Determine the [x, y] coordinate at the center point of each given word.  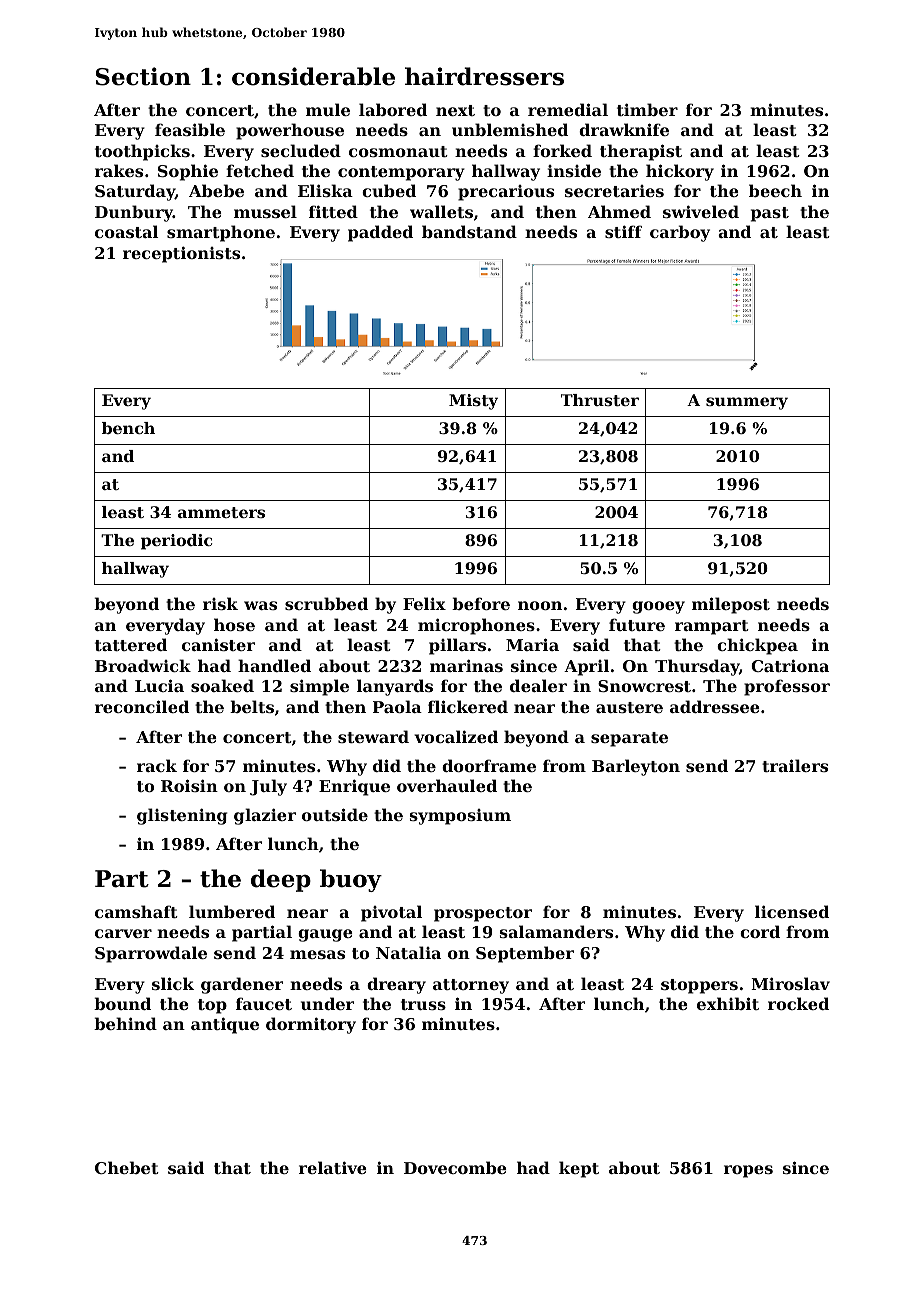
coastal [127, 231]
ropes [748, 1171]
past [770, 214]
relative [333, 1167]
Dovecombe [455, 1167]
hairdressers [484, 76]
